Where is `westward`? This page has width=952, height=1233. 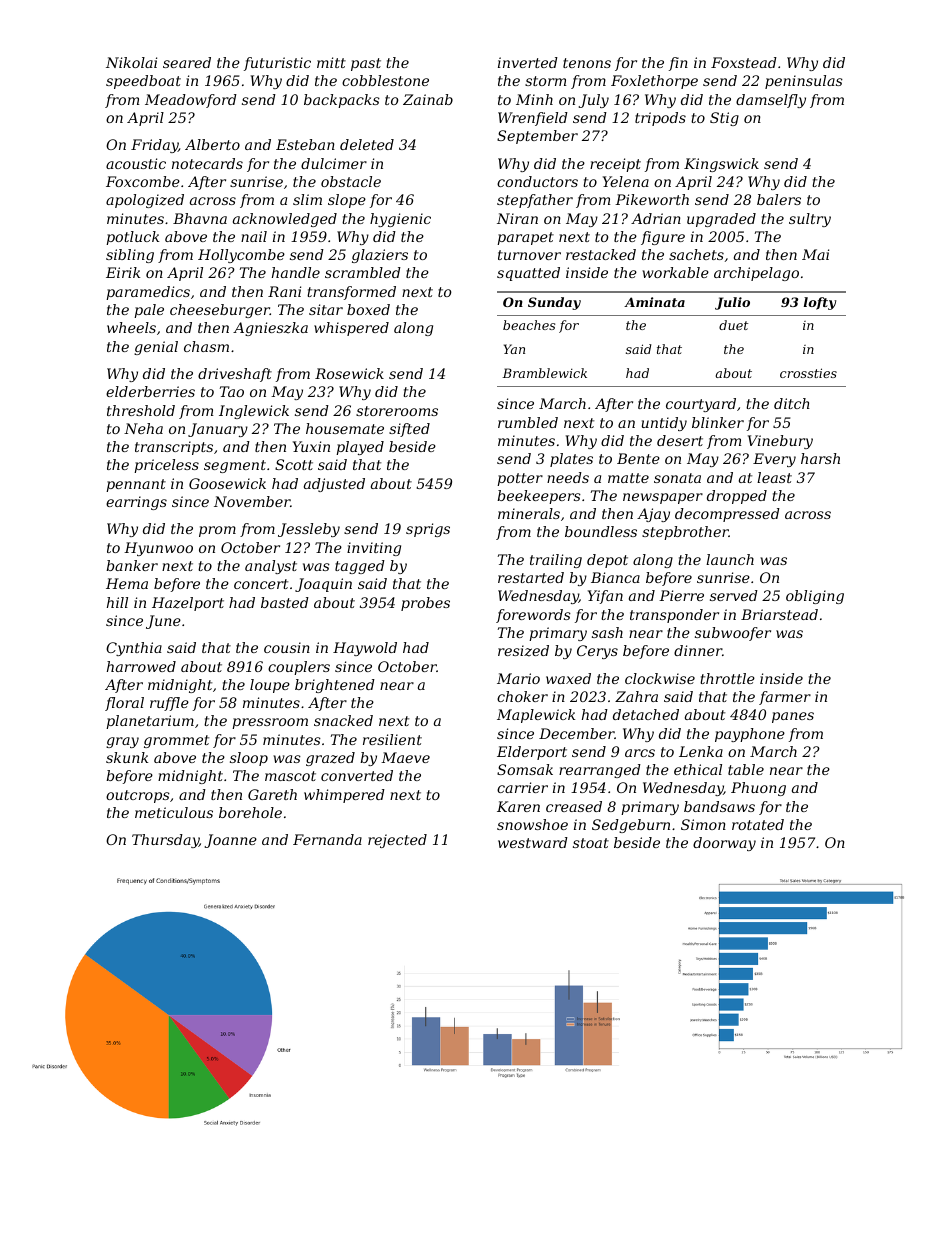
westward is located at coordinates (533, 842).
